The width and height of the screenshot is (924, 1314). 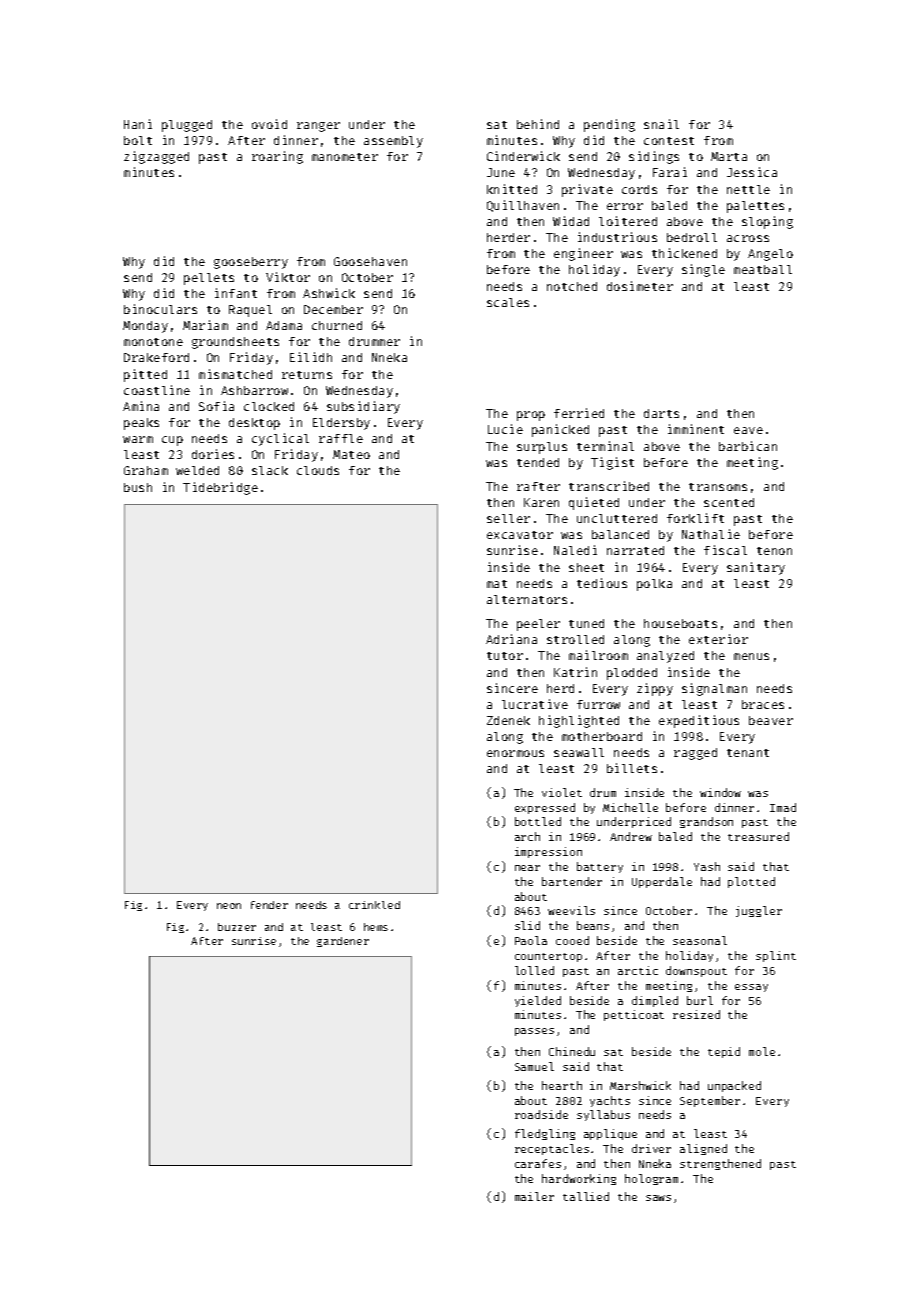 I want to click on battery, so click(x=600, y=867).
